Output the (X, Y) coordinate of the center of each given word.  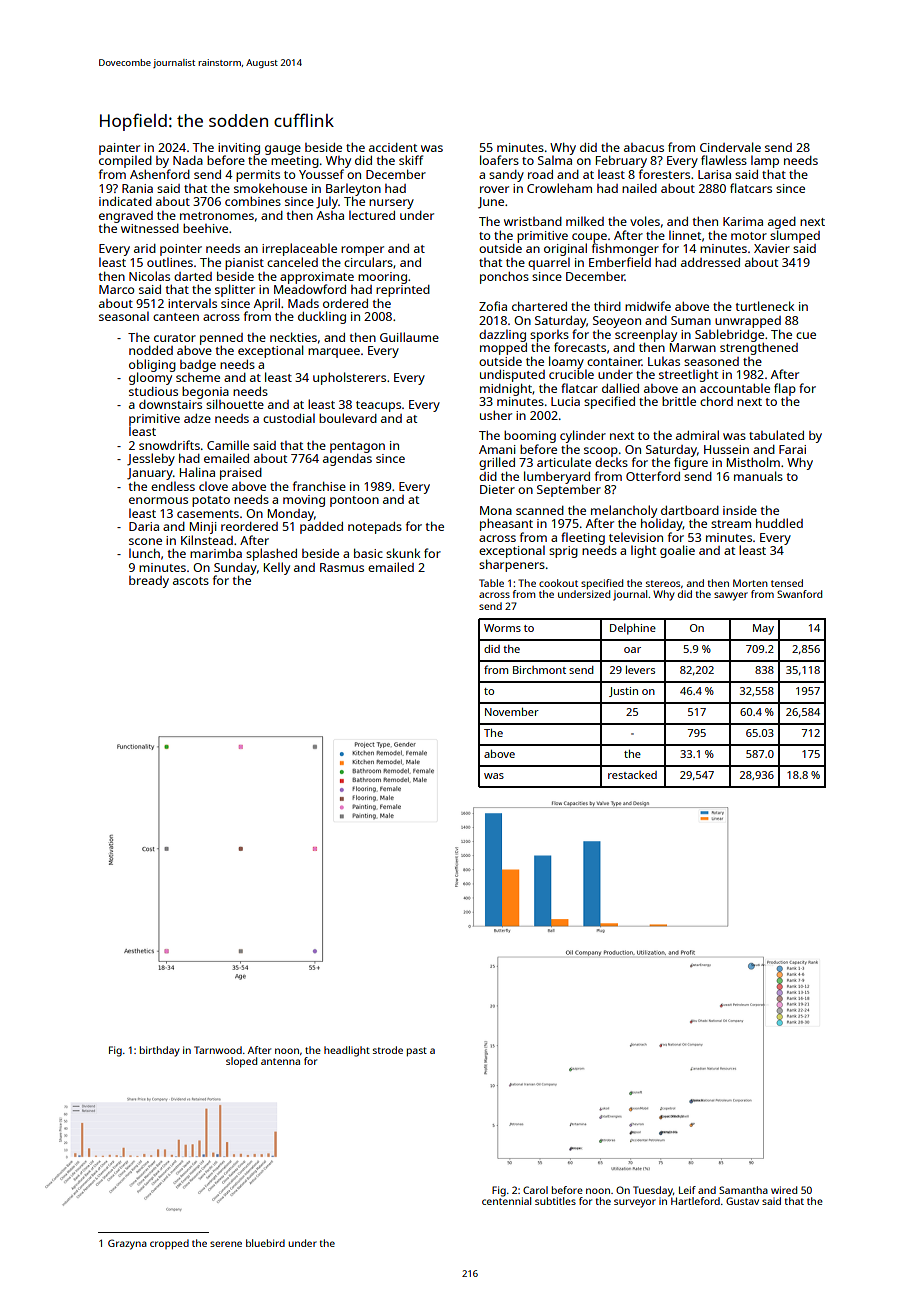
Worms (502, 628)
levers (640, 669)
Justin (623, 692)
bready (149, 582)
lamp (765, 161)
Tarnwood (218, 1050)
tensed (787, 583)
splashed (271, 554)
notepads (375, 528)
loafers (499, 160)
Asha (330, 215)
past (417, 1052)
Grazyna (127, 1244)
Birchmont (539, 670)
